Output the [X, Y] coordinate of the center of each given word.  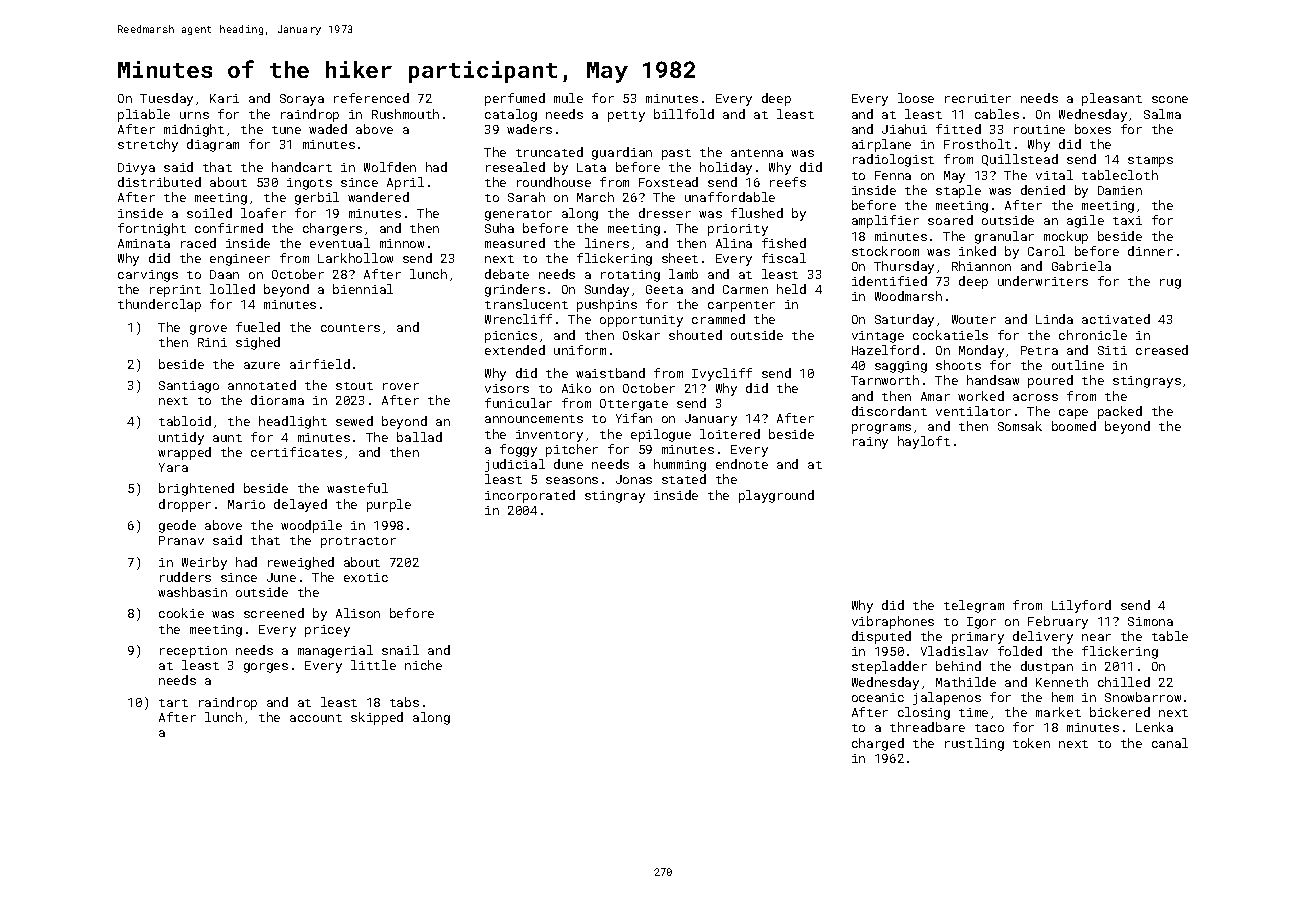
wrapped [184, 453]
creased [1162, 350]
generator [518, 215]
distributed [159, 182]
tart [173, 703]
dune [568, 464]
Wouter [974, 319]
